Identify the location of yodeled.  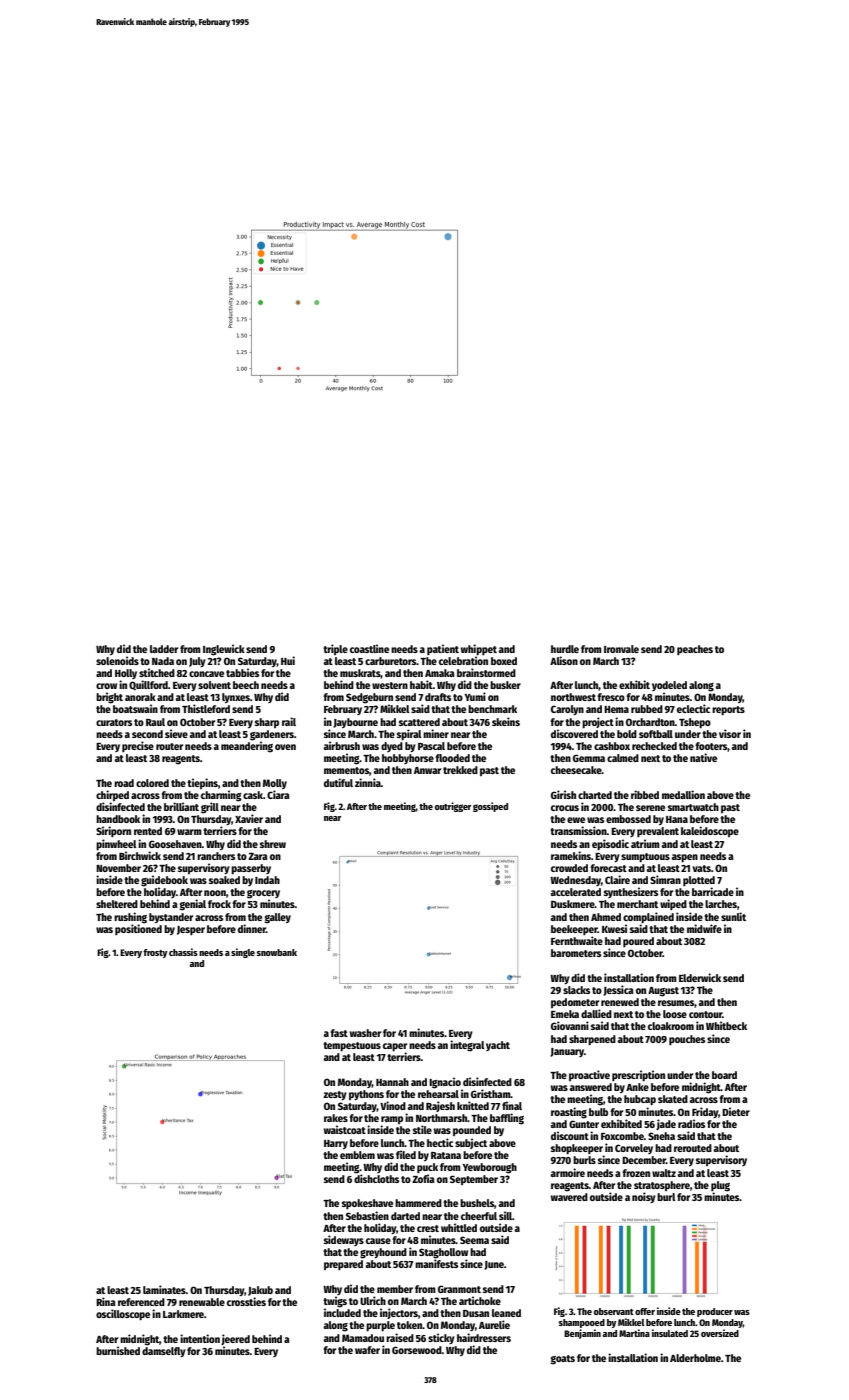
(669, 686).
